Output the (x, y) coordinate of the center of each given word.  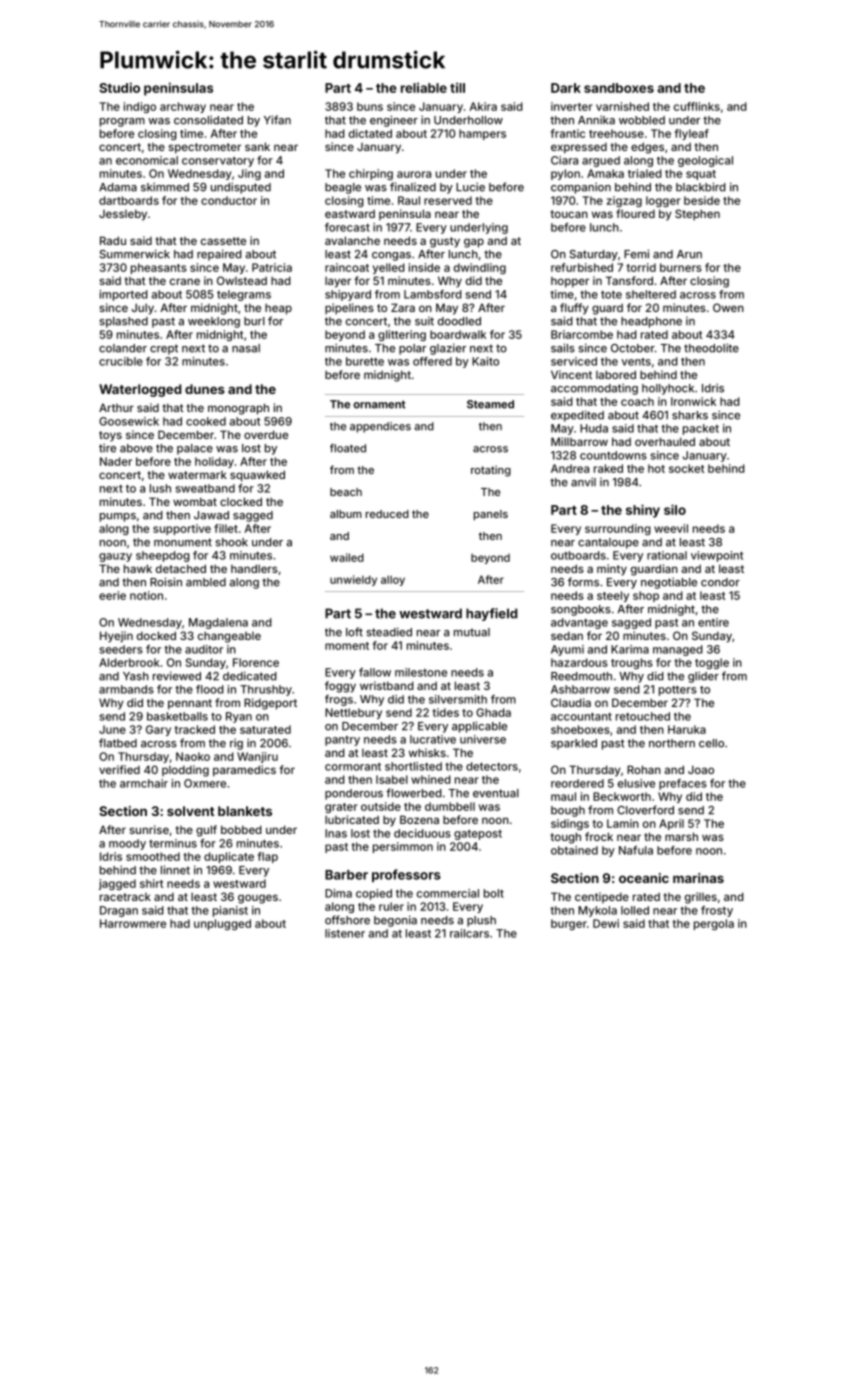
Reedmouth (581, 676)
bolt (494, 893)
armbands (126, 689)
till (457, 88)
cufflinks (697, 106)
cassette (223, 241)
